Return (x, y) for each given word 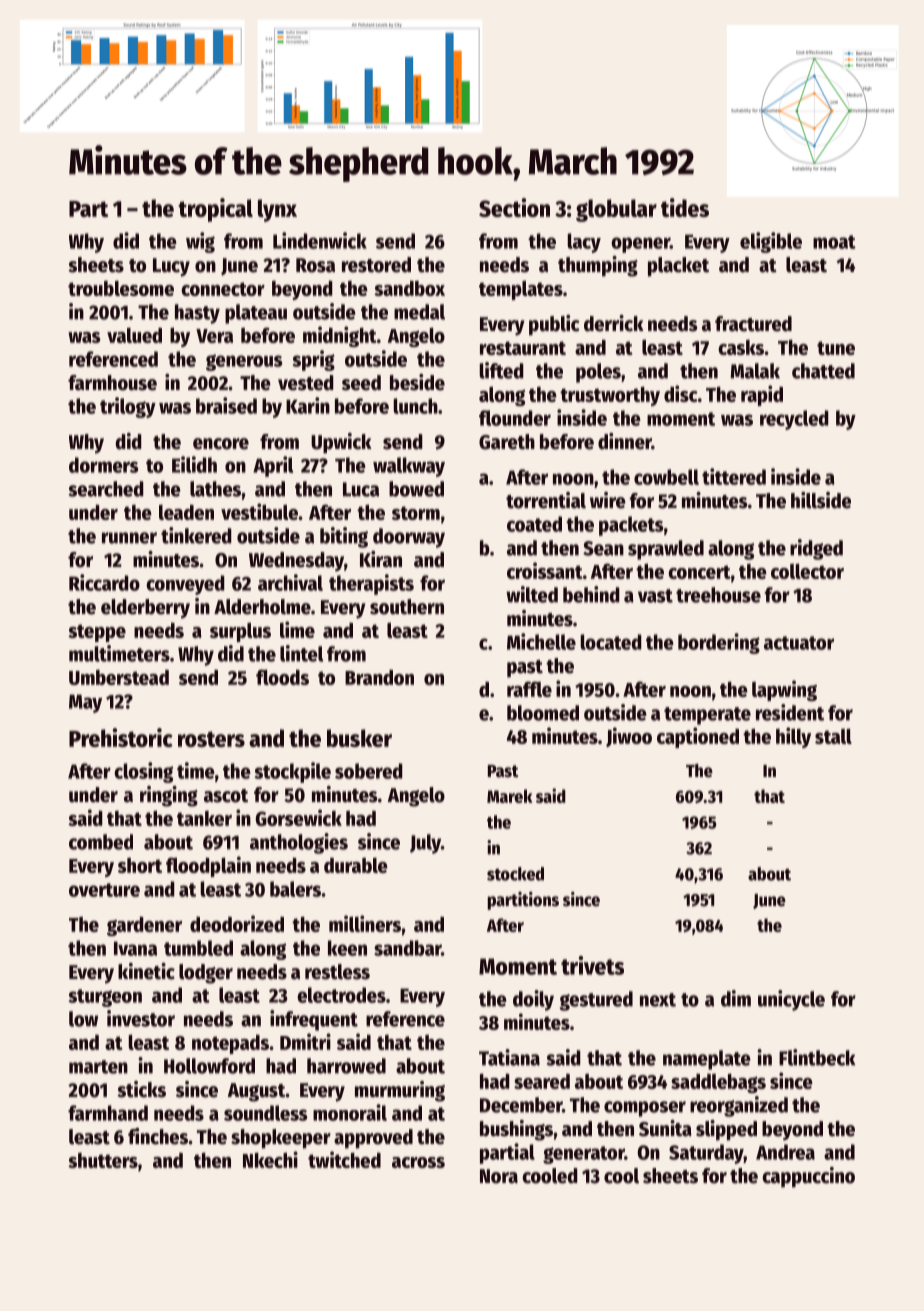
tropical (215, 210)
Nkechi (270, 1159)
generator (584, 1155)
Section (514, 207)
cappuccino (808, 1177)
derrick (614, 323)
